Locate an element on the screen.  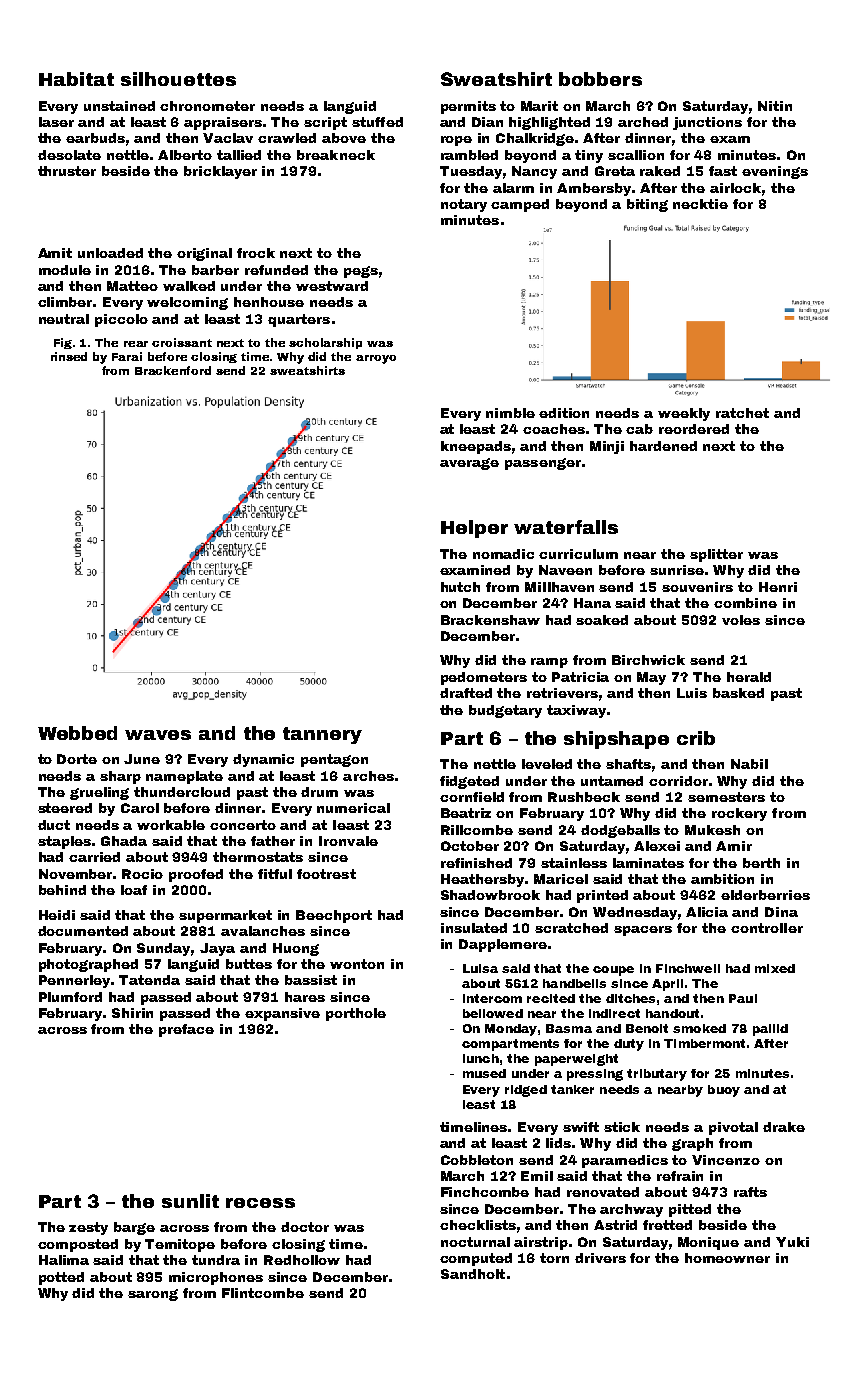
zesty is located at coordinates (88, 1228).
